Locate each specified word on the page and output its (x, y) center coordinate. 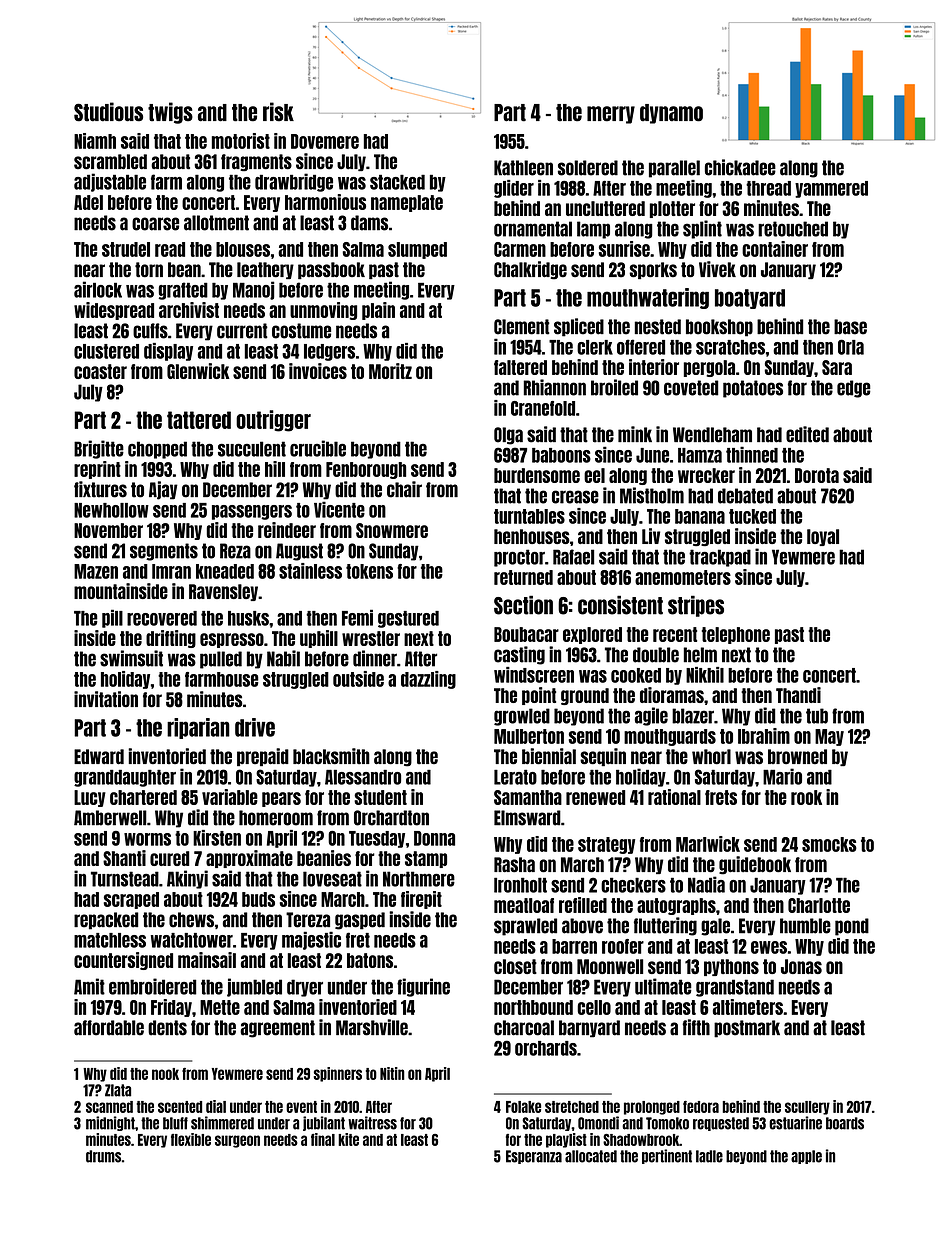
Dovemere (325, 141)
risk (278, 112)
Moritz (390, 371)
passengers (252, 512)
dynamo (671, 114)
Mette (220, 1007)
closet (515, 966)
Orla (851, 347)
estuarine (795, 1123)
